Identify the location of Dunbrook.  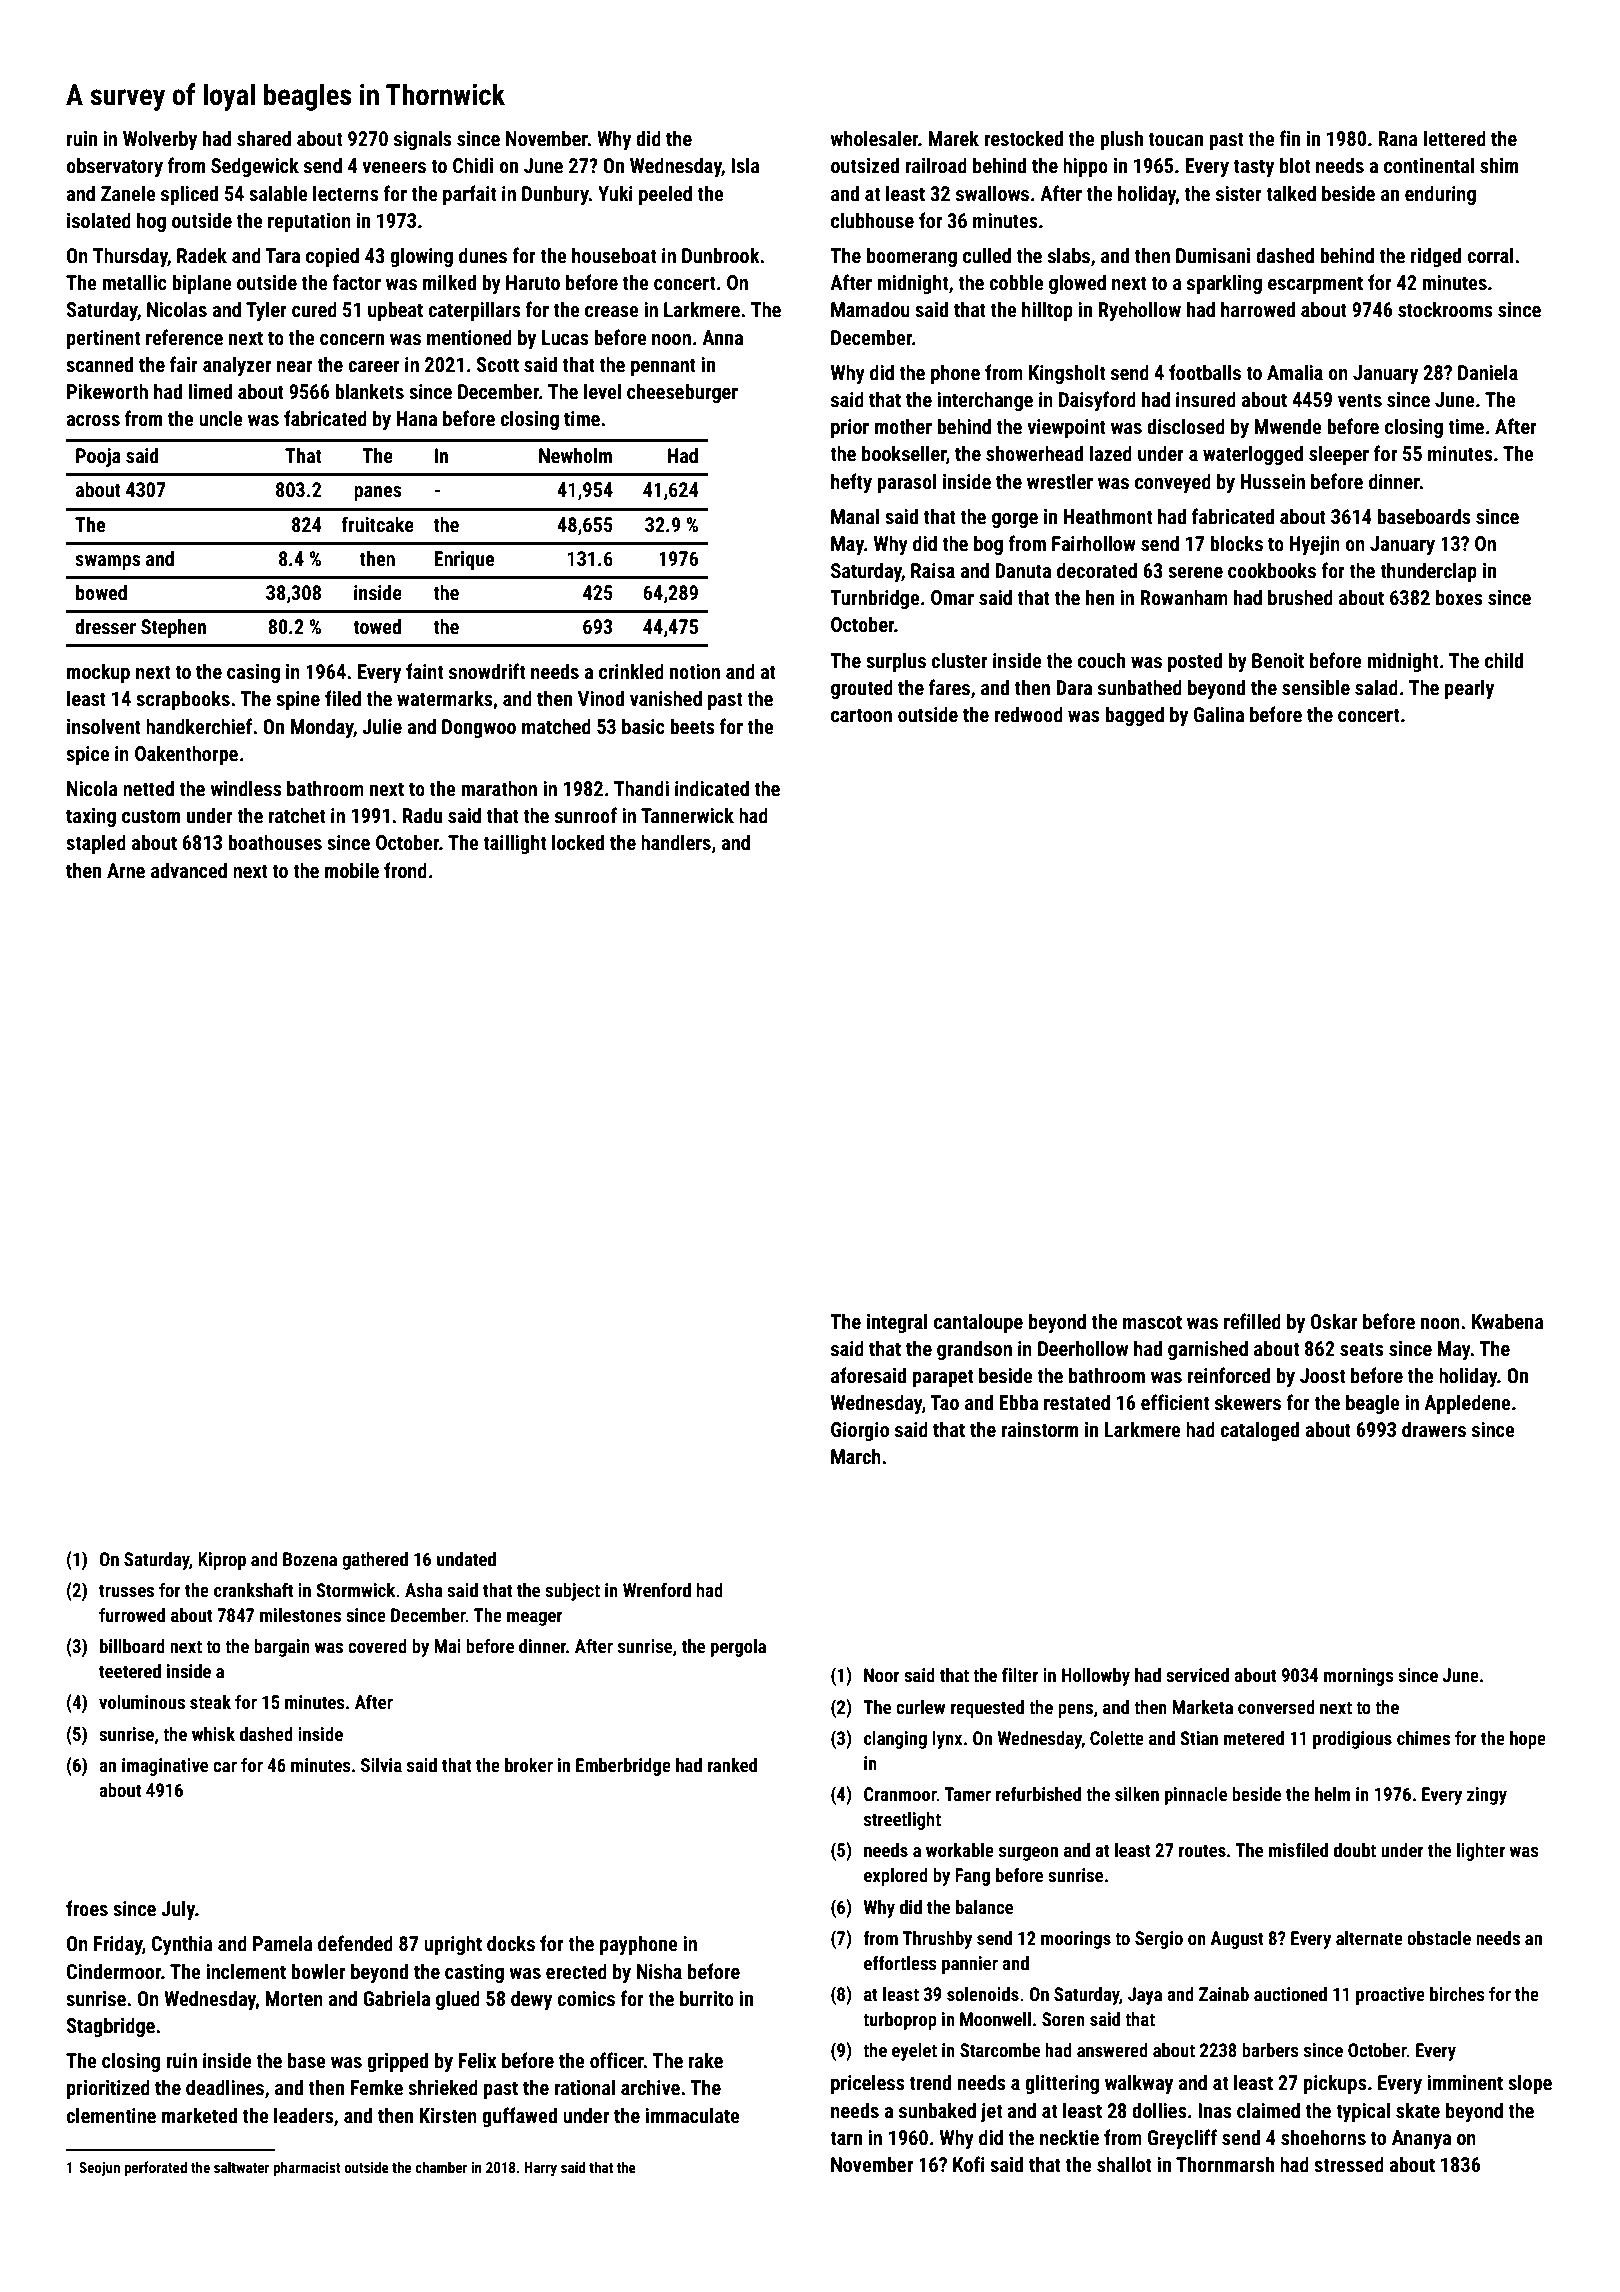
(721, 255).
